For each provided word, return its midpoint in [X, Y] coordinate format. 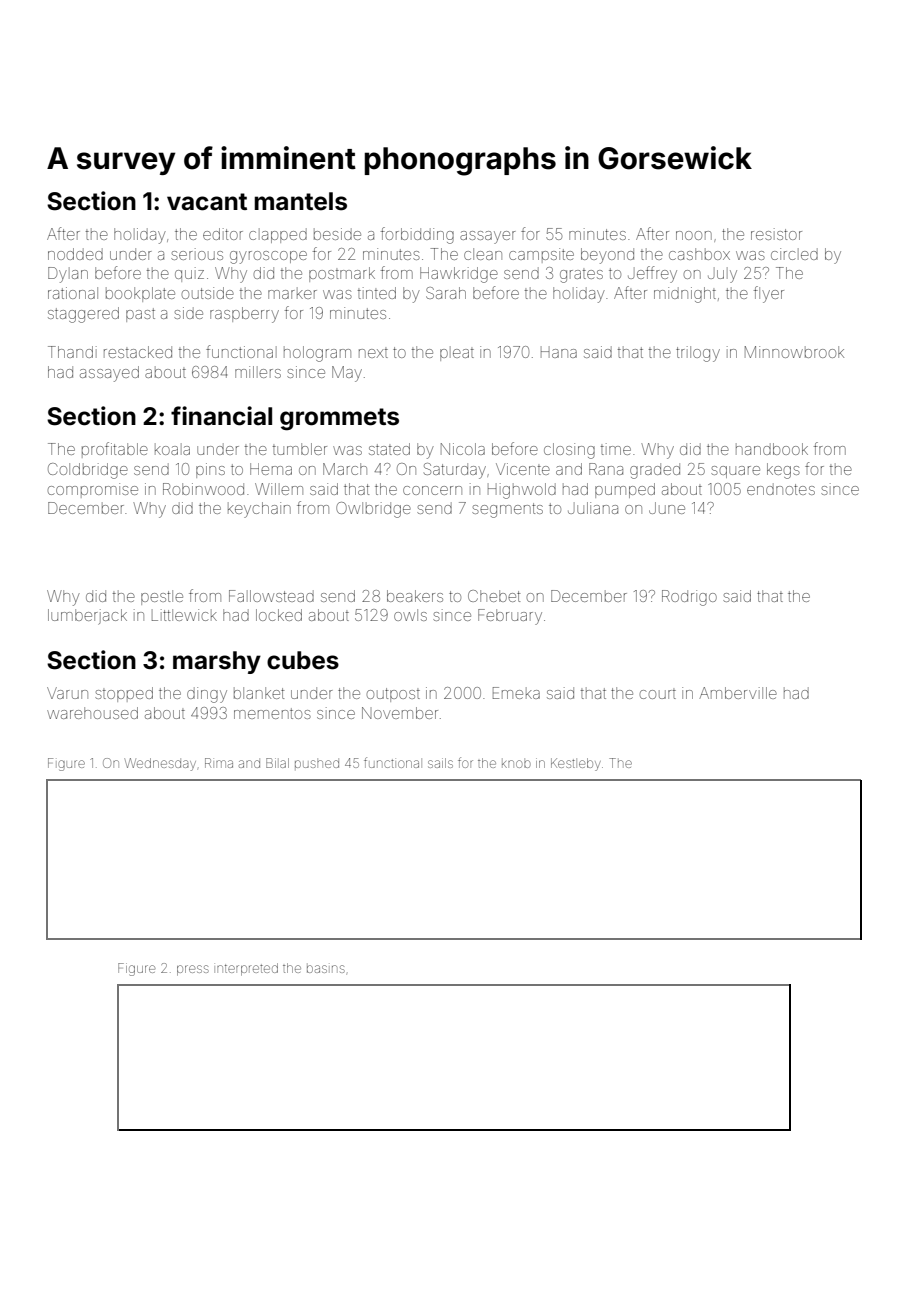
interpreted [247, 969]
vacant [207, 202]
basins [326, 969]
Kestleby [576, 764]
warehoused [92, 713]
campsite [541, 255]
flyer [769, 294]
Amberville [738, 693]
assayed [109, 374]
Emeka [516, 693]
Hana [559, 353]
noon [694, 235]
